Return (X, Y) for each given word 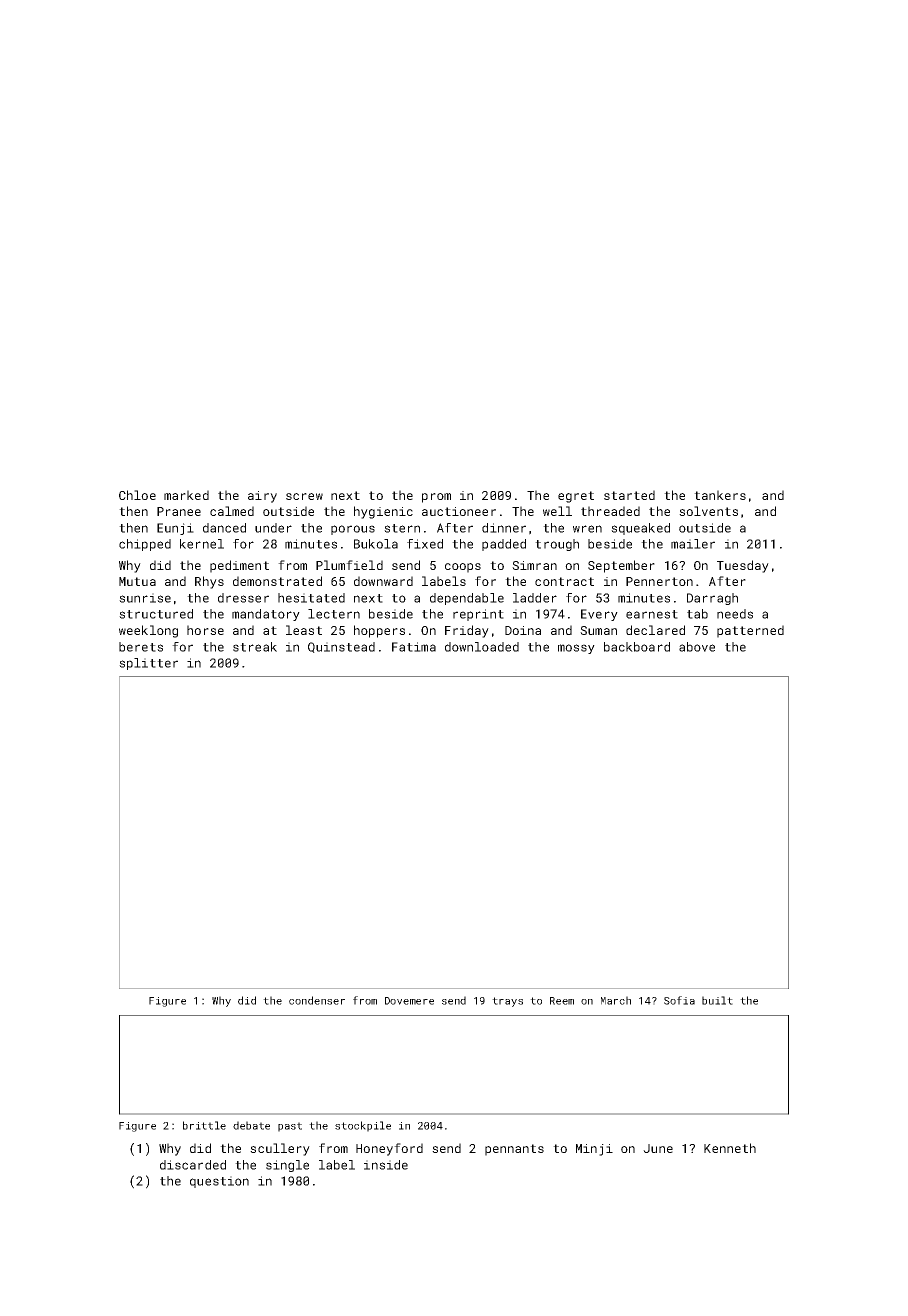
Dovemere (409, 1001)
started (629, 495)
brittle (204, 1125)
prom (436, 498)
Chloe (137, 495)
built (717, 1000)
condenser (317, 1000)
